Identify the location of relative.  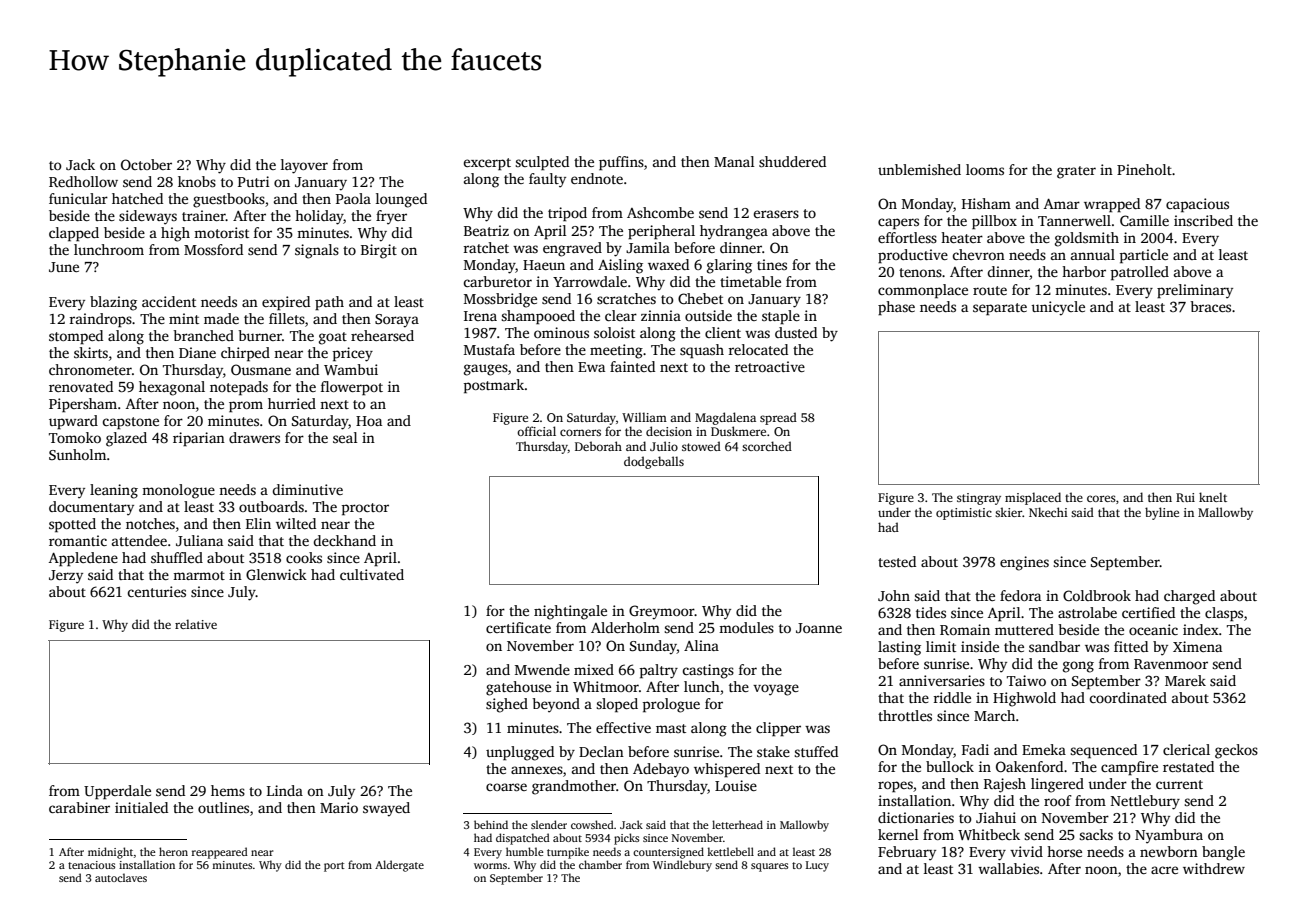
(196, 624).
